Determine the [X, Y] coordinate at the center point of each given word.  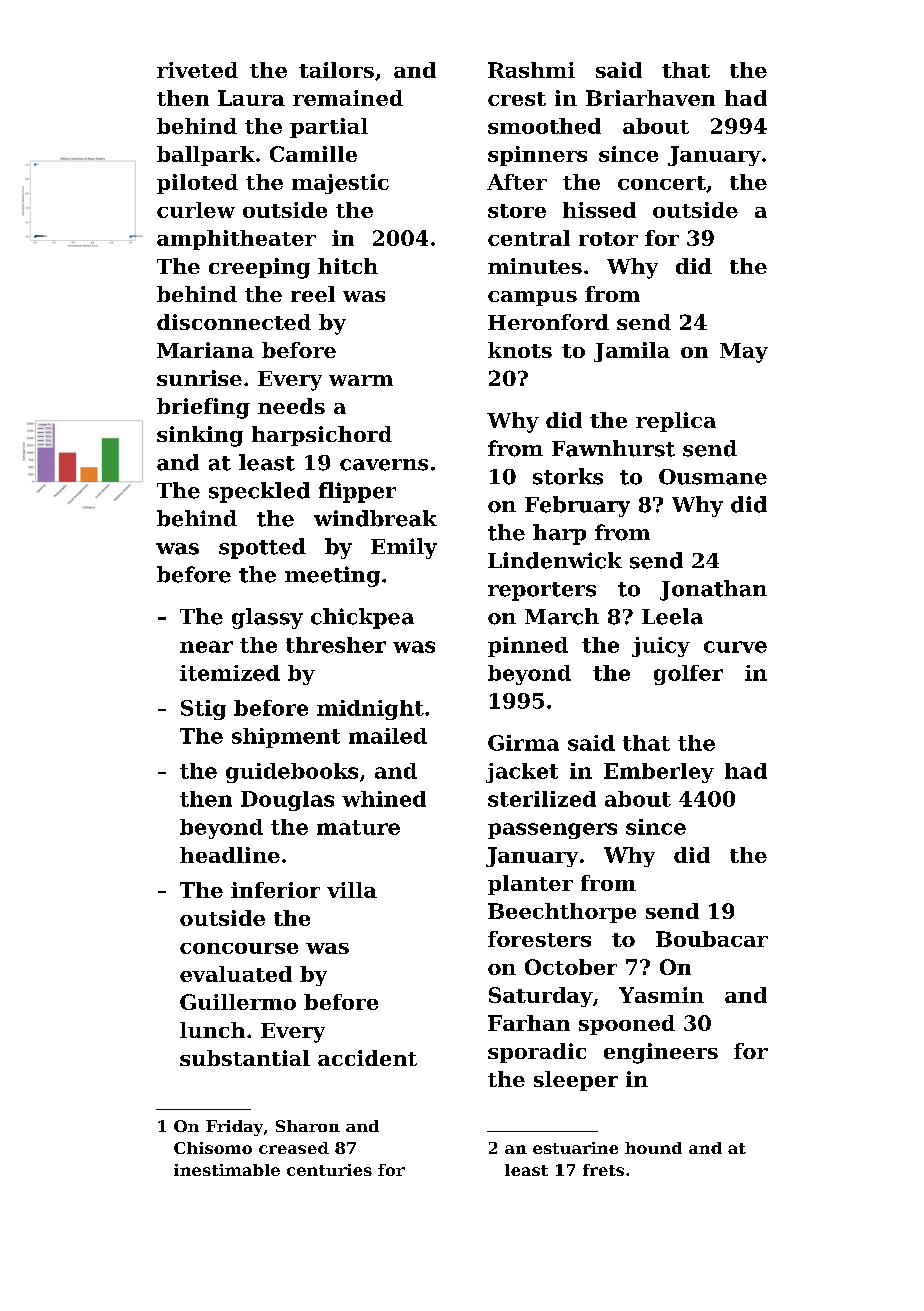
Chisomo [213, 1148]
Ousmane [713, 477]
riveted [197, 70]
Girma [523, 743]
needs [291, 406]
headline [230, 855]
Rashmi [531, 70]
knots [520, 350]
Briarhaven [650, 98]
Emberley [659, 773]
